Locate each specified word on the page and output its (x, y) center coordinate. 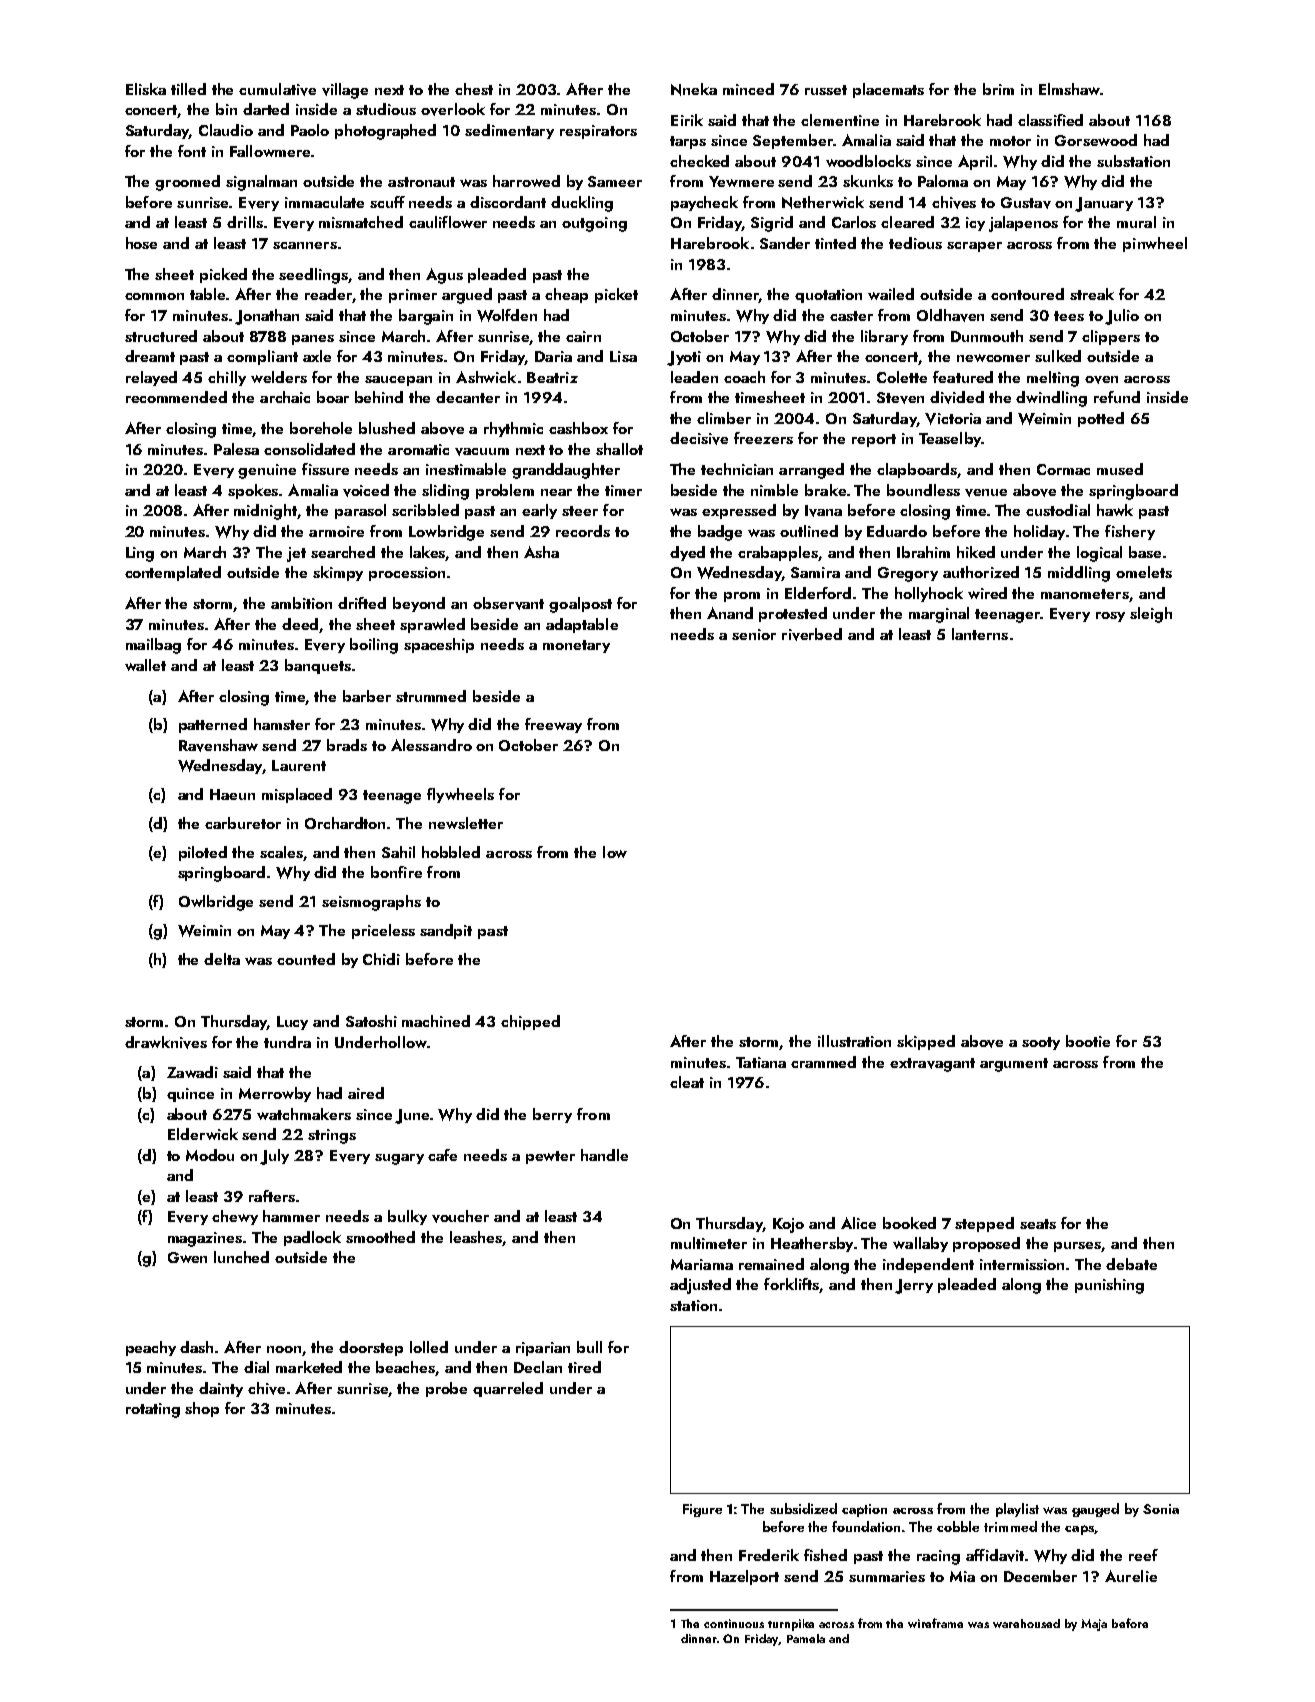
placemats (888, 90)
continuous (734, 1623)
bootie (1088, 1041)
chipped (530, 1022)
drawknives (166, 1042)
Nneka (694, 89)
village (345, 91)
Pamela (806, 1638)
